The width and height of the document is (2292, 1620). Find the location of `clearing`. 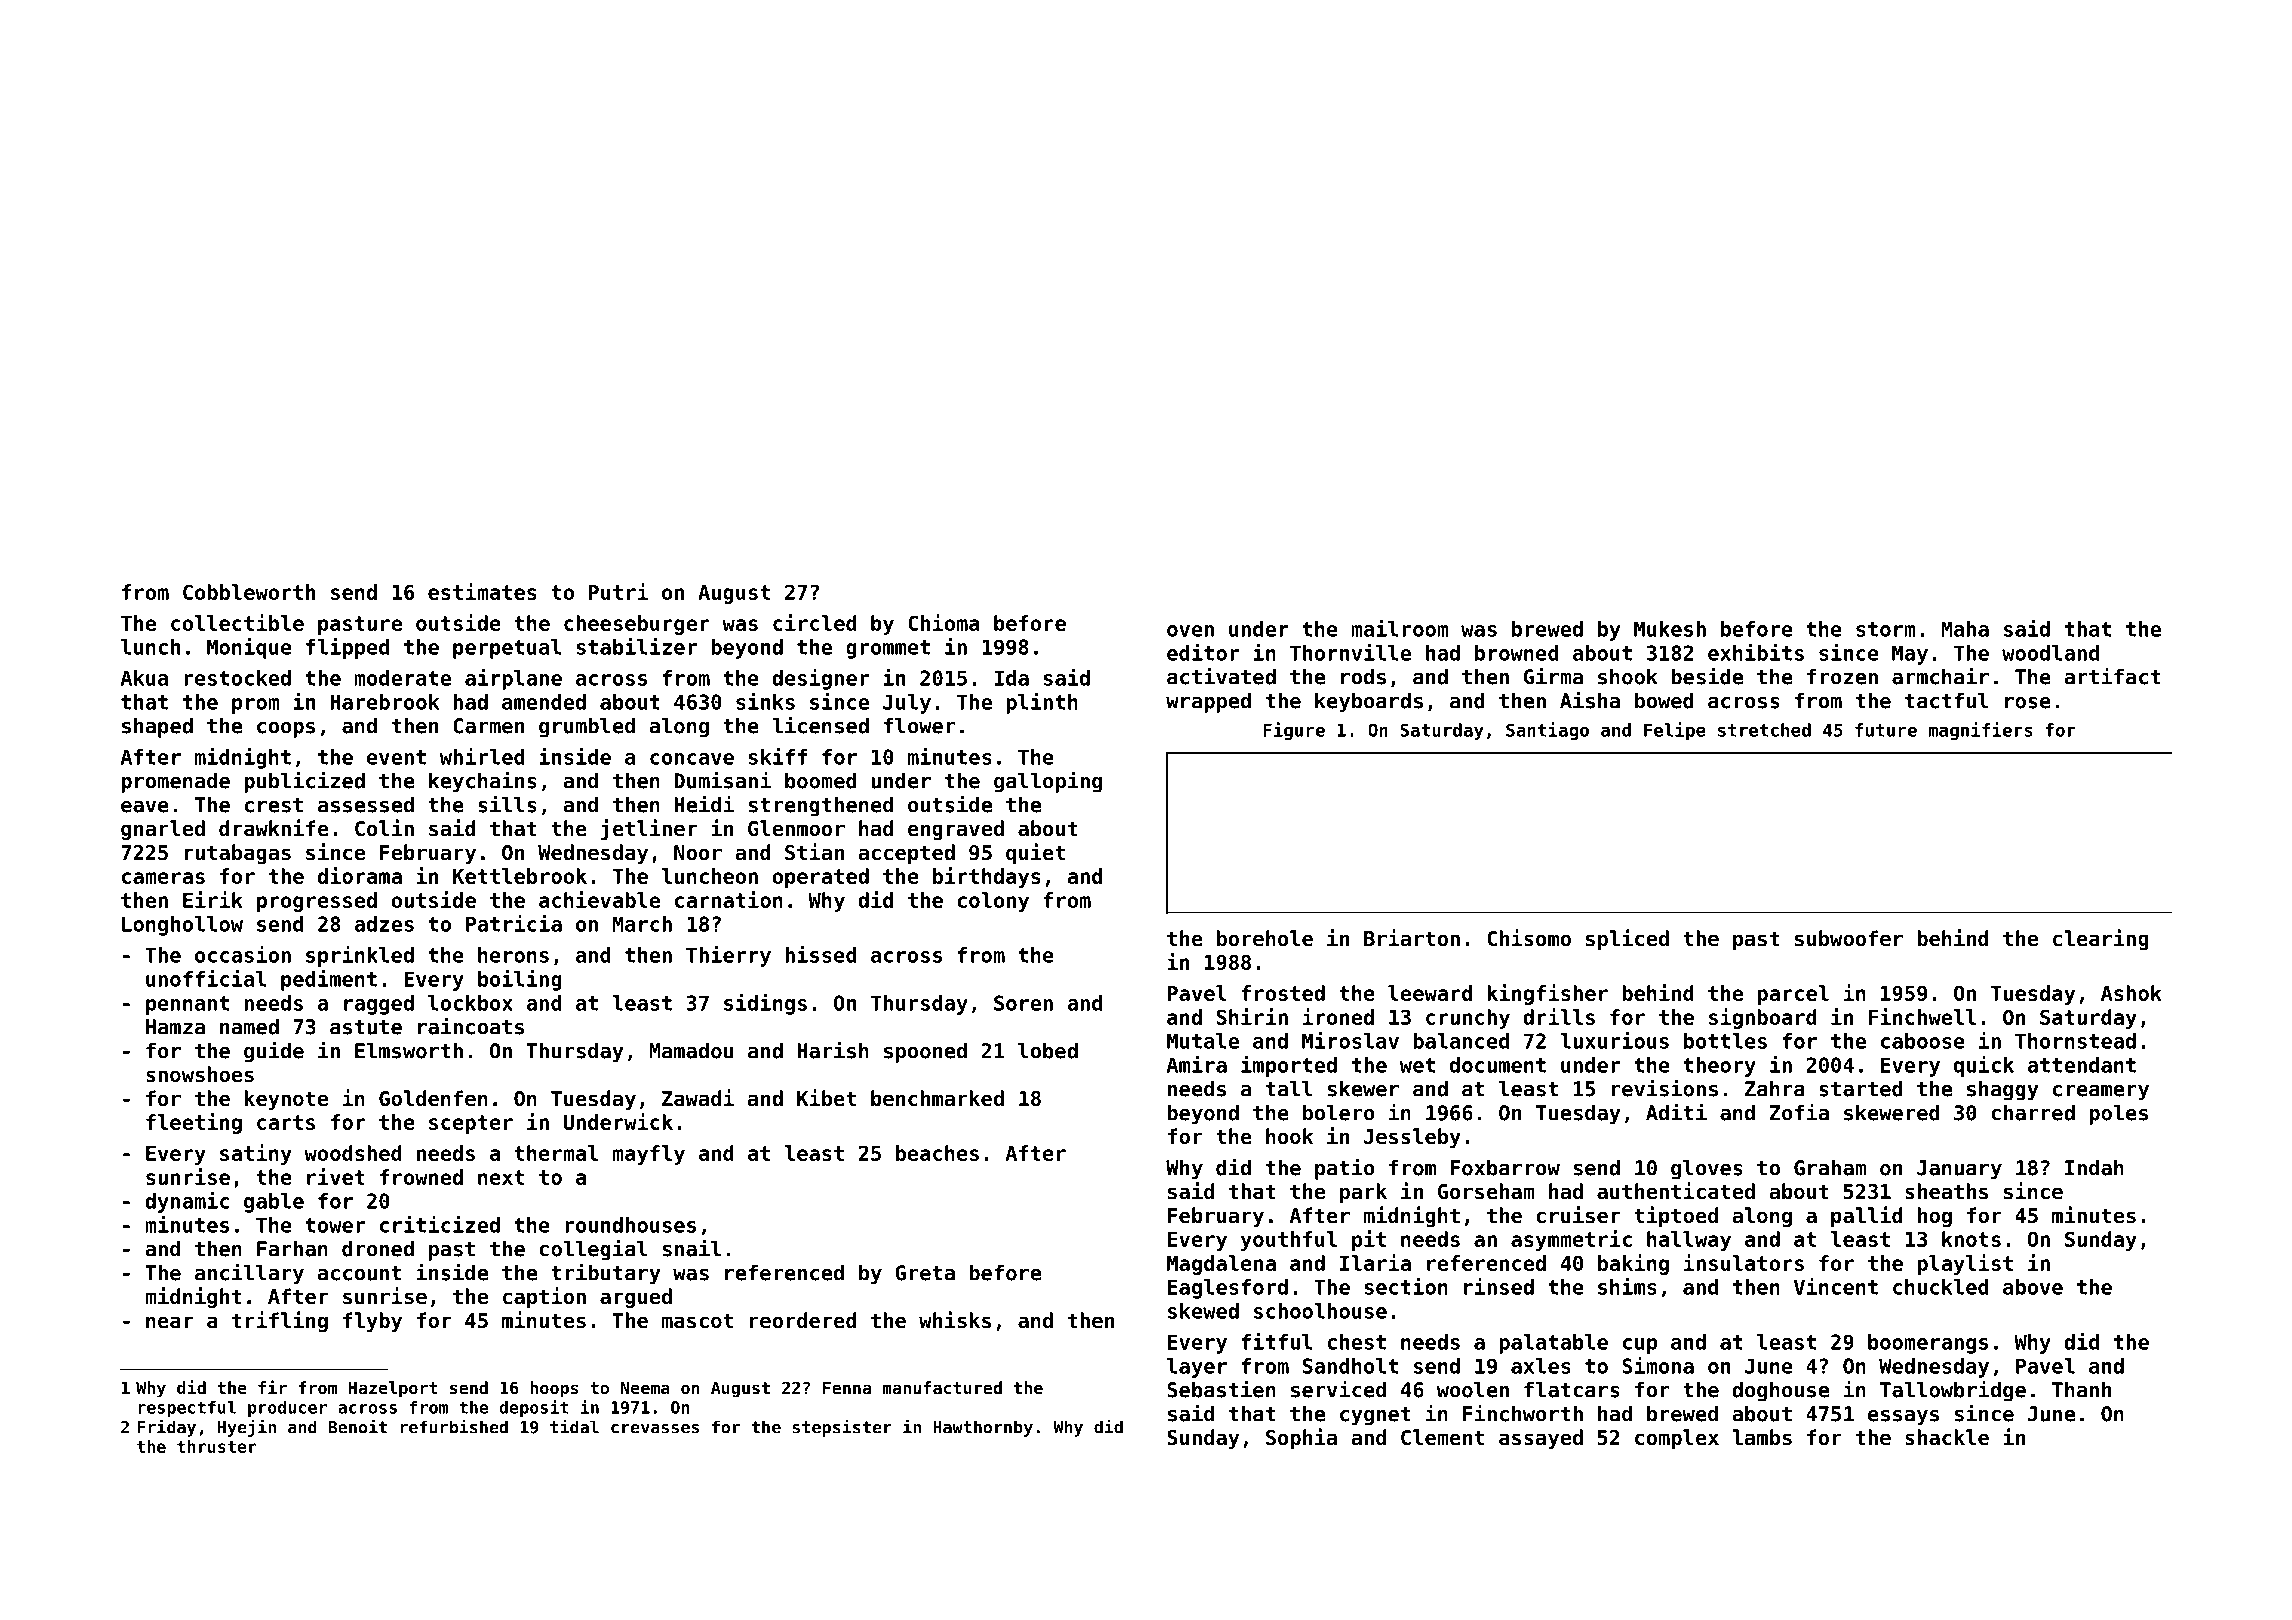

clearing is located at coordinates (2100, 939).
